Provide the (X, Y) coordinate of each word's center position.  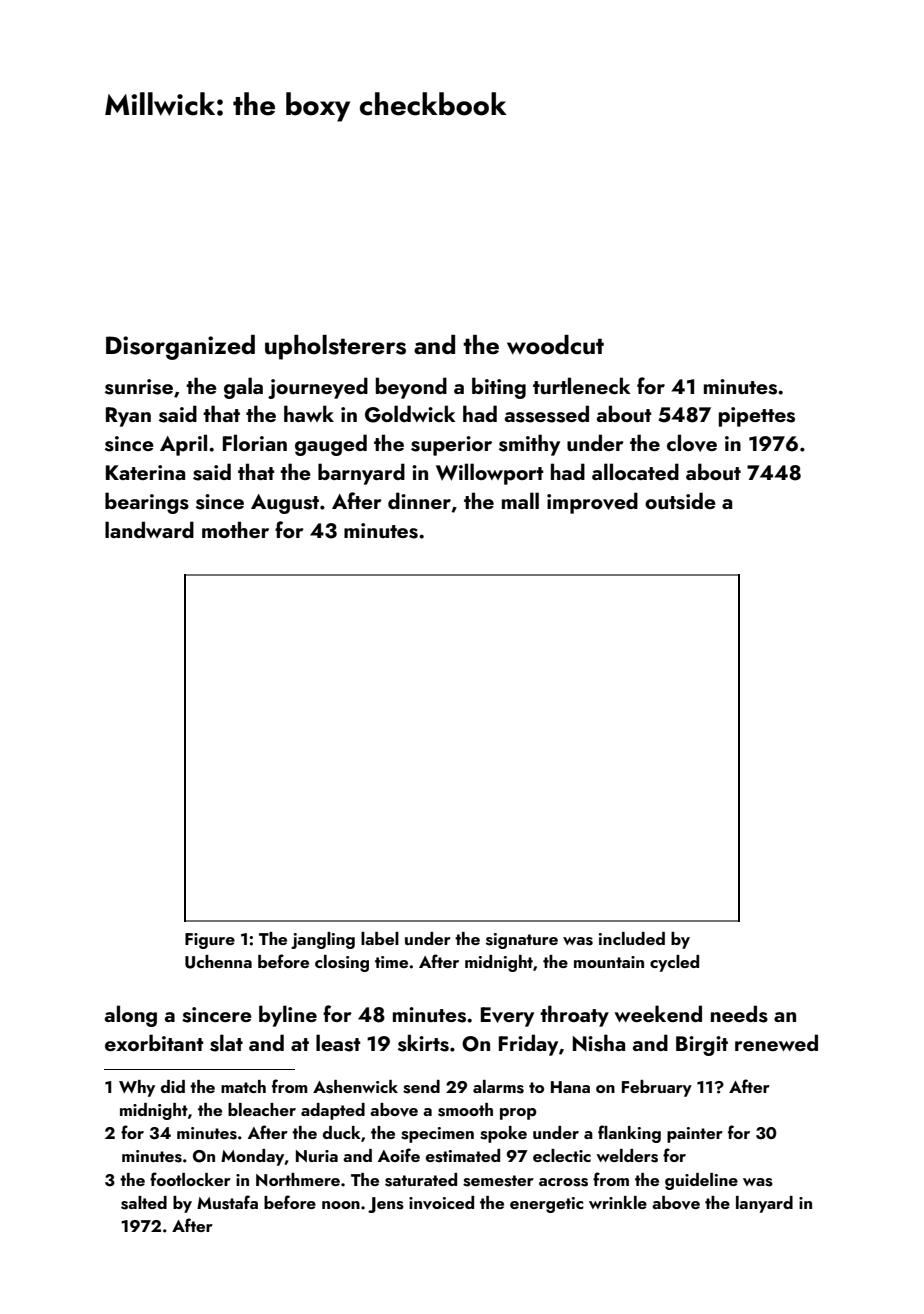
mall (520, 500)
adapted (333, 1111)
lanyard (764, 1204)
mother (235, 529)
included (632, 938)
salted (144, 1203)
